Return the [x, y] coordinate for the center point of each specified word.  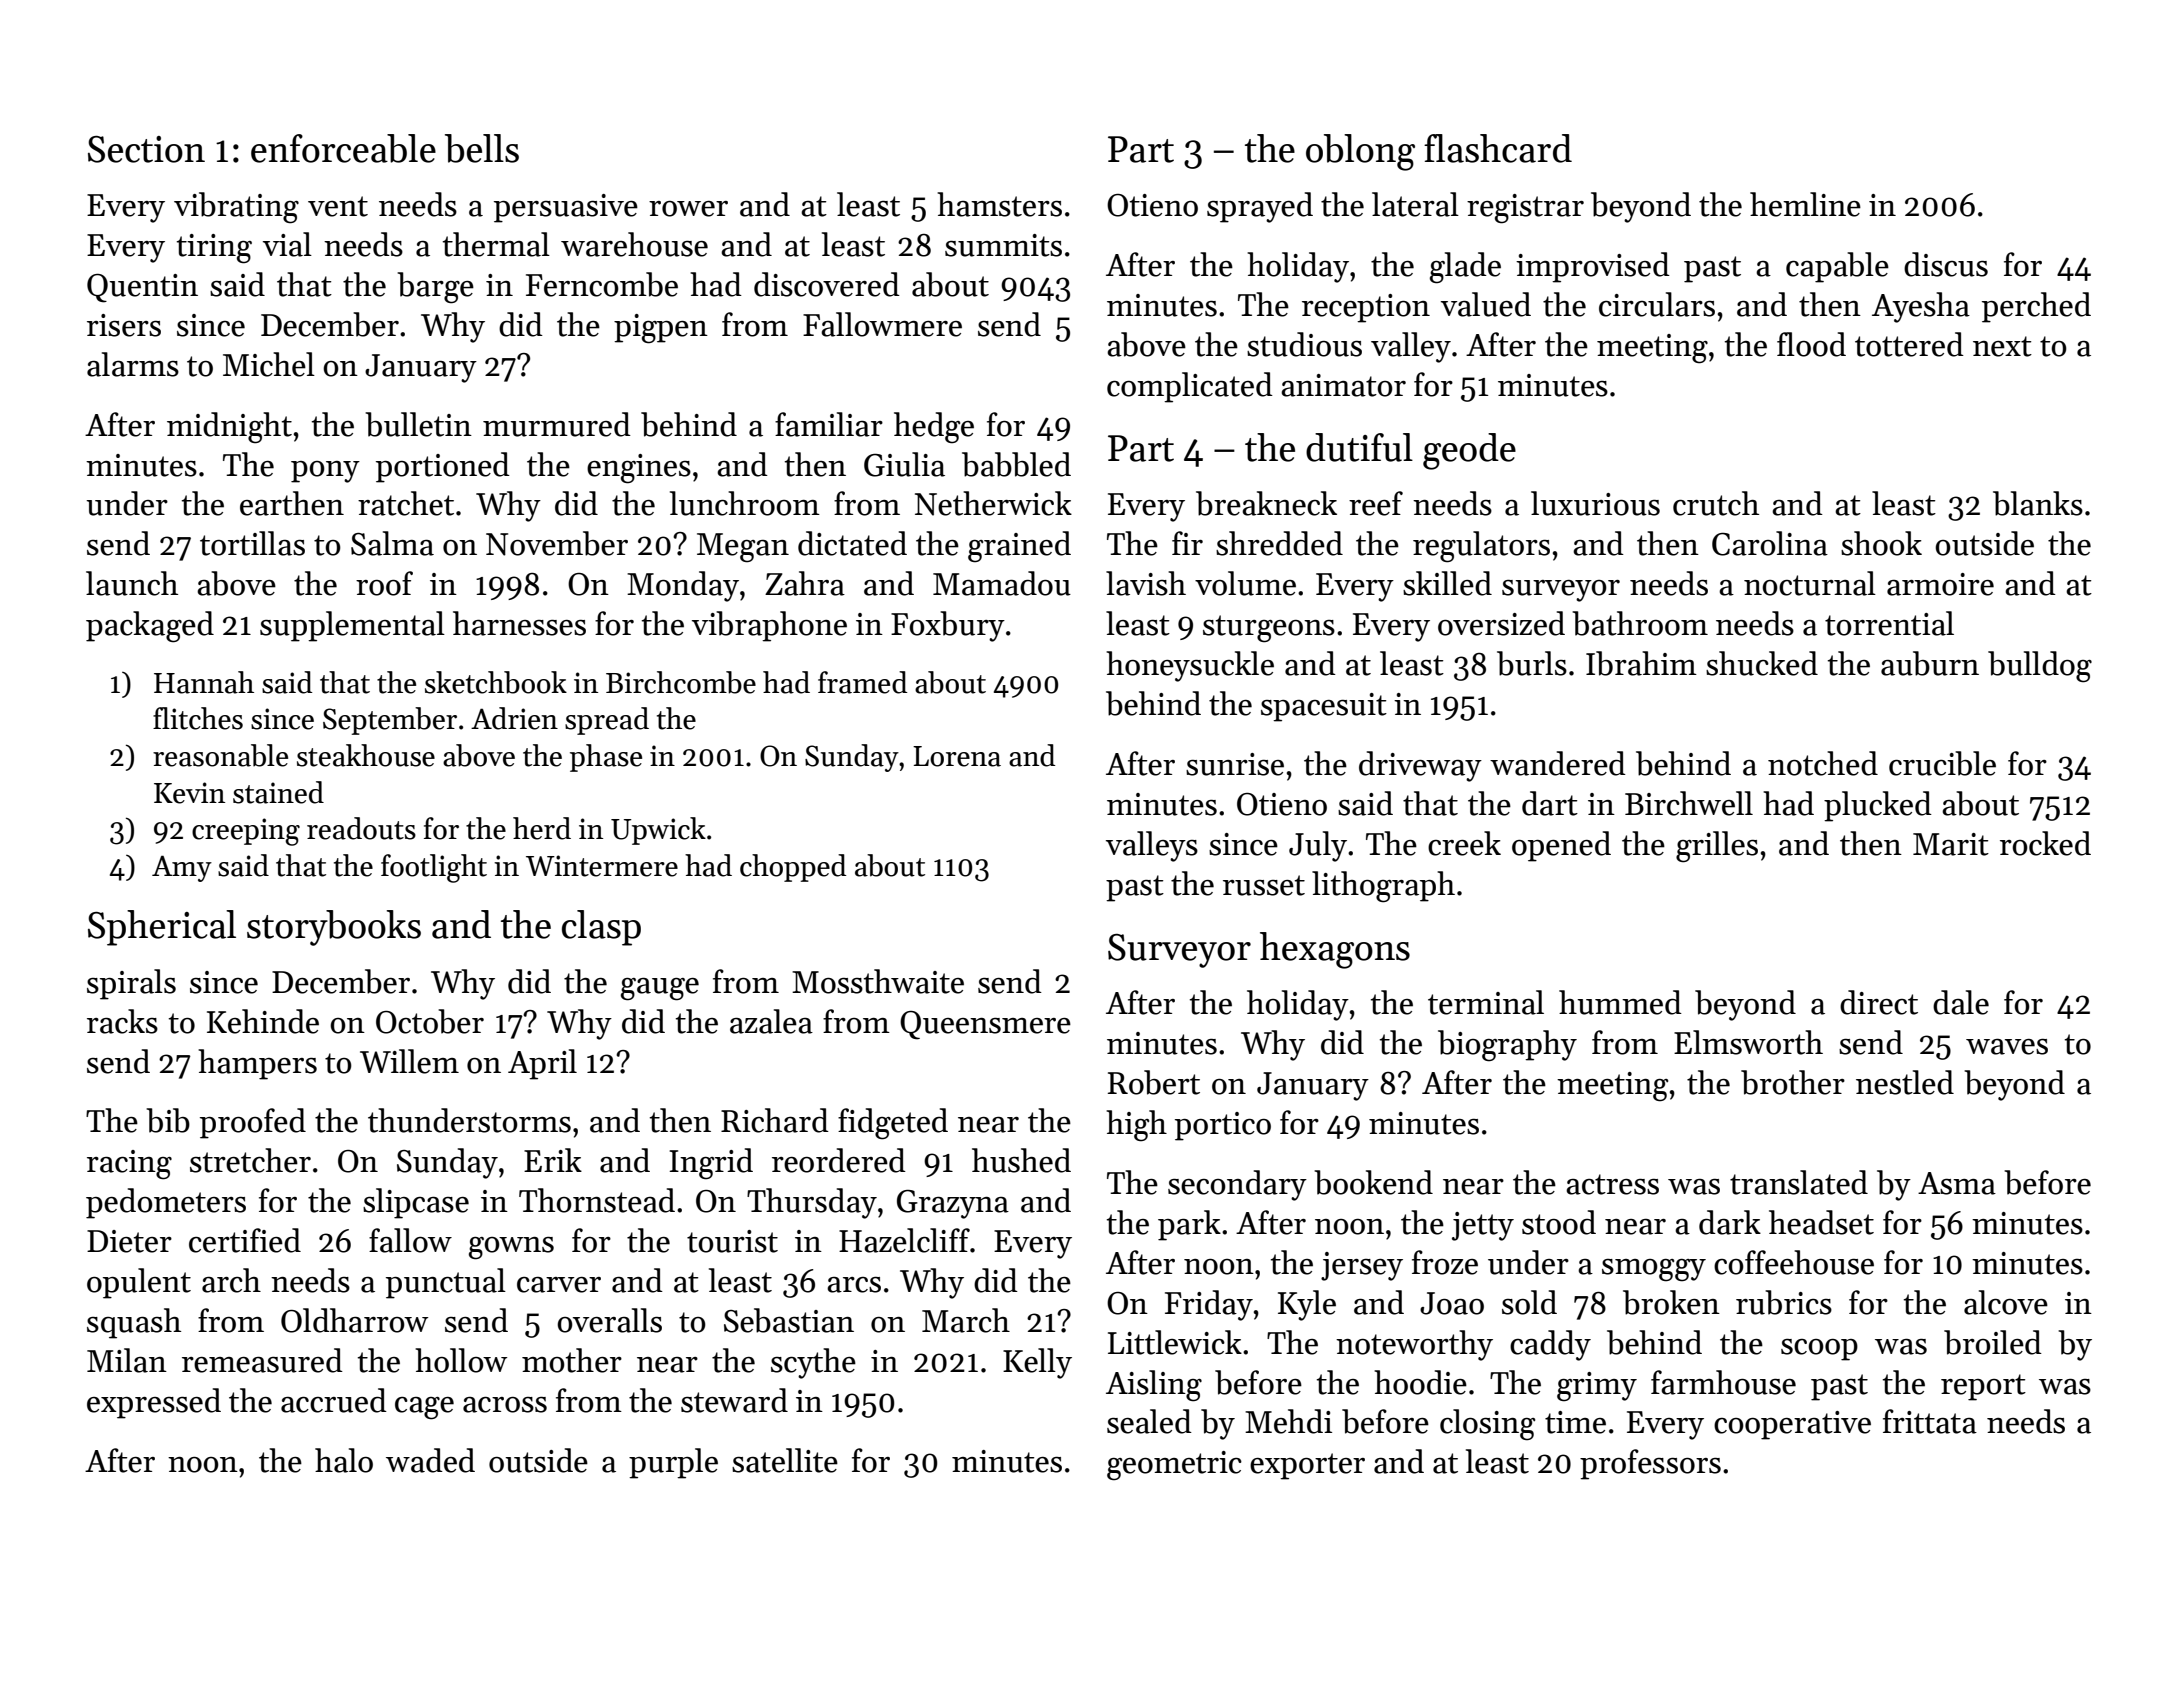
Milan [127, 1360]
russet [1264, 885]
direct [1879, 1002]
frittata [1930, 1421]
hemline [1805, 204]
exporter [1307, 1466]
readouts [361, 828]
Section [146, 149]
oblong [1360, 152]
